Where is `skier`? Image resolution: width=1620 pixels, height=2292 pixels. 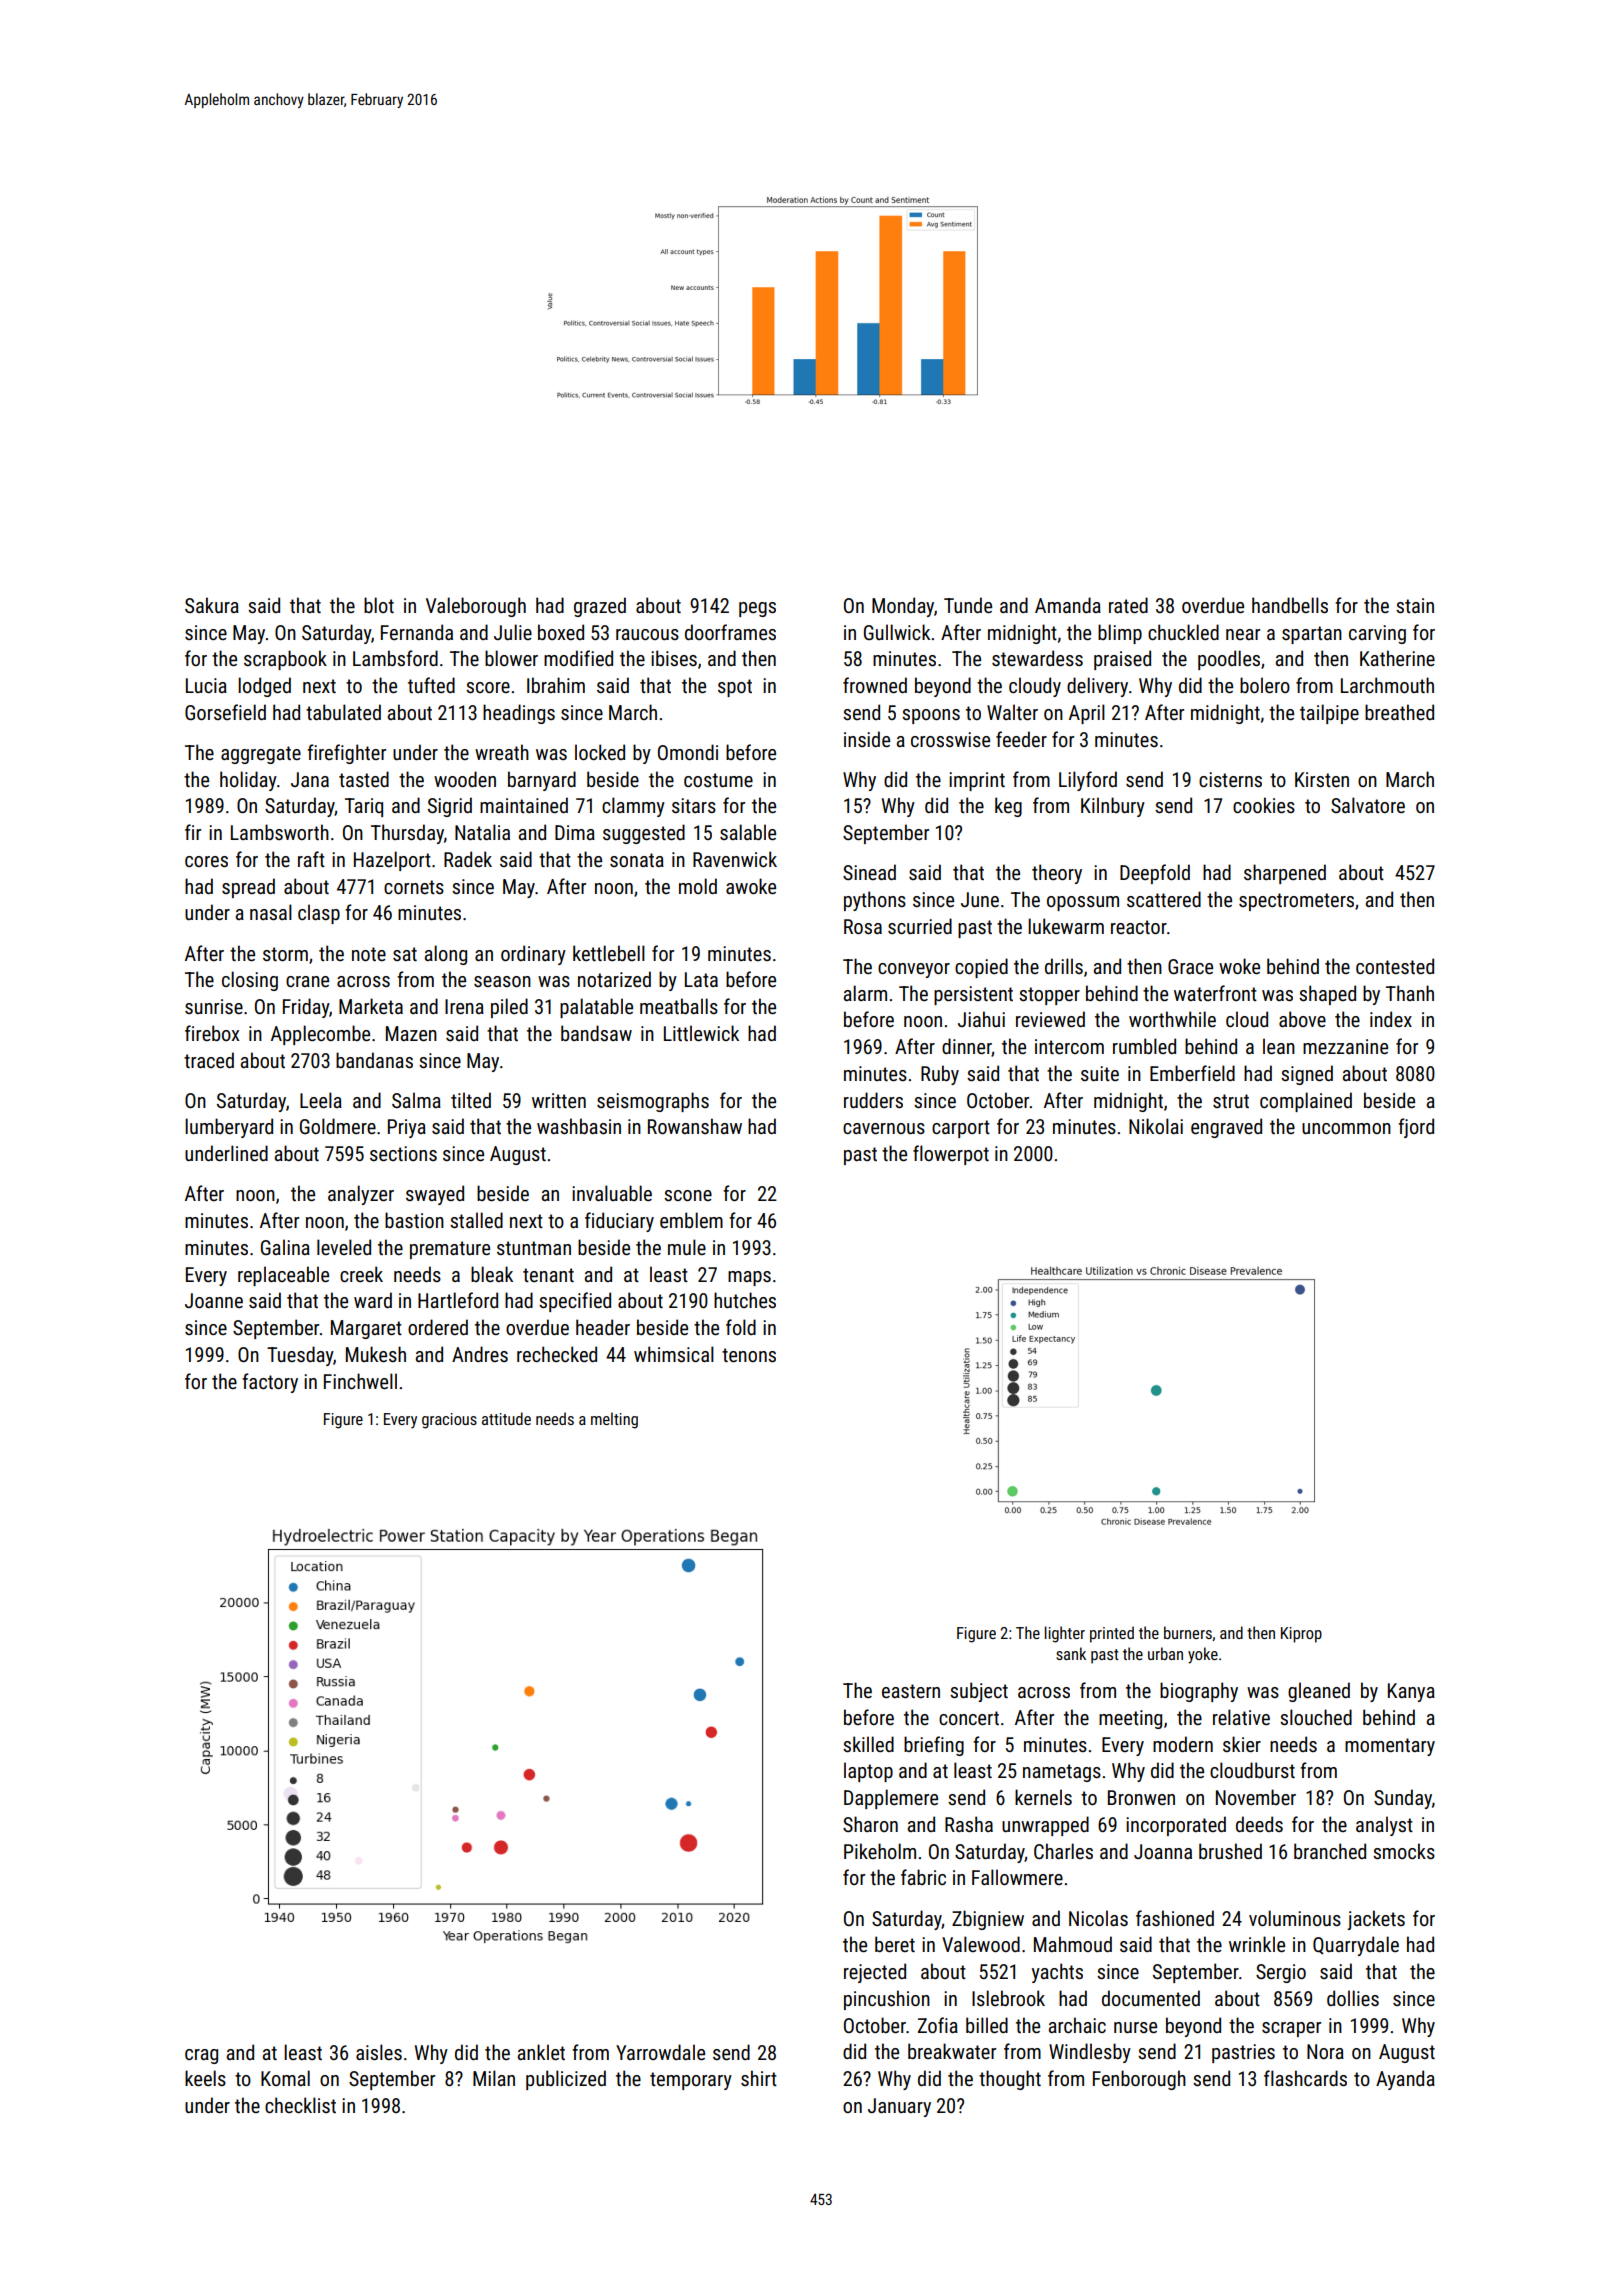
skier is located at coordinates (1242, 1744).
